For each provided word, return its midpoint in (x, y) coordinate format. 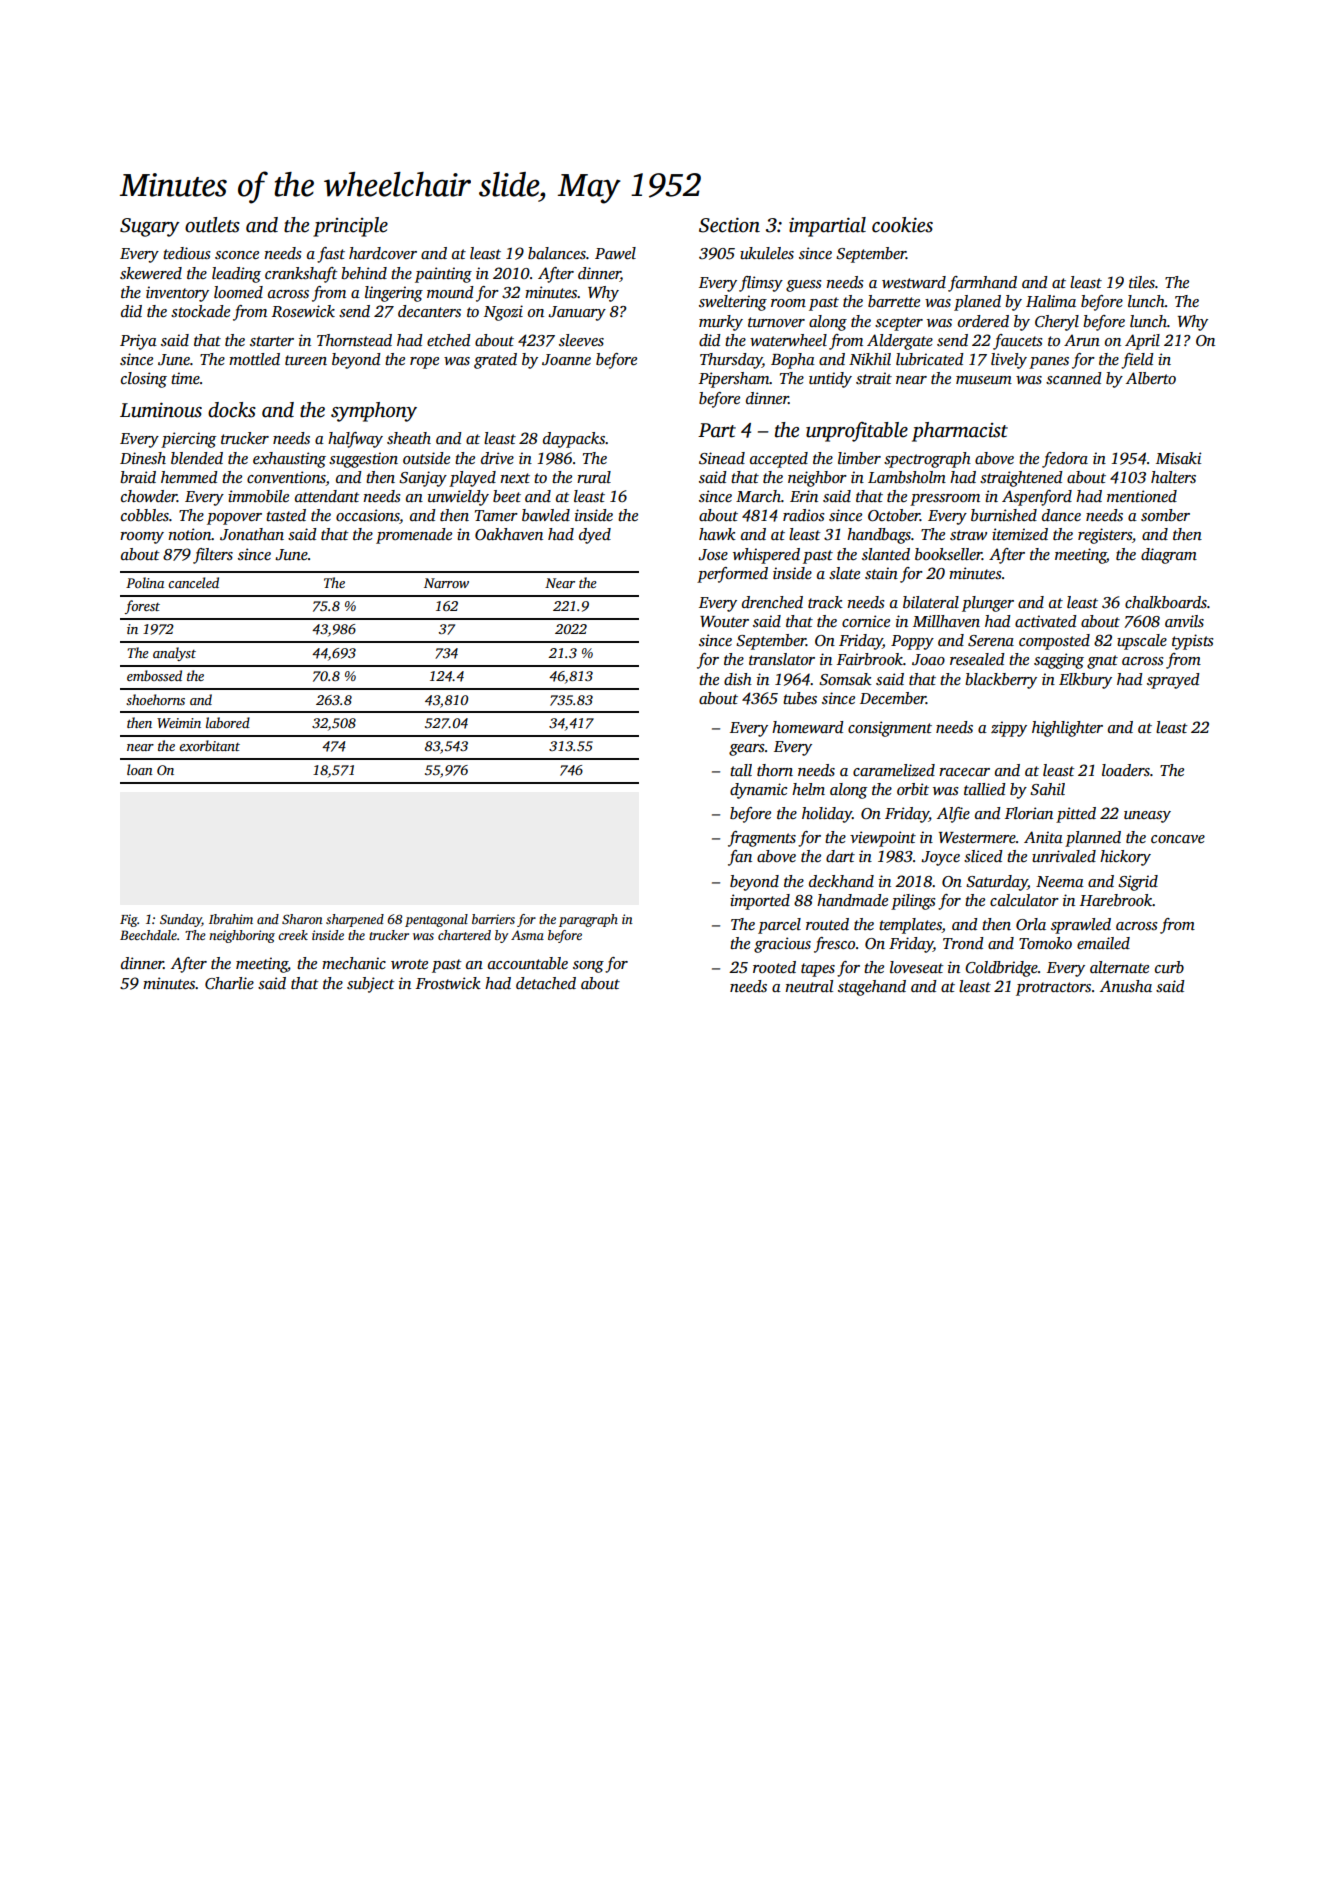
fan (740, 858)
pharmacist (960, 432)
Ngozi (503, 313)
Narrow (446, 583)
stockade (200, 311)
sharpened (355, 920)
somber (1165, 515)
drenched (772, 602)
